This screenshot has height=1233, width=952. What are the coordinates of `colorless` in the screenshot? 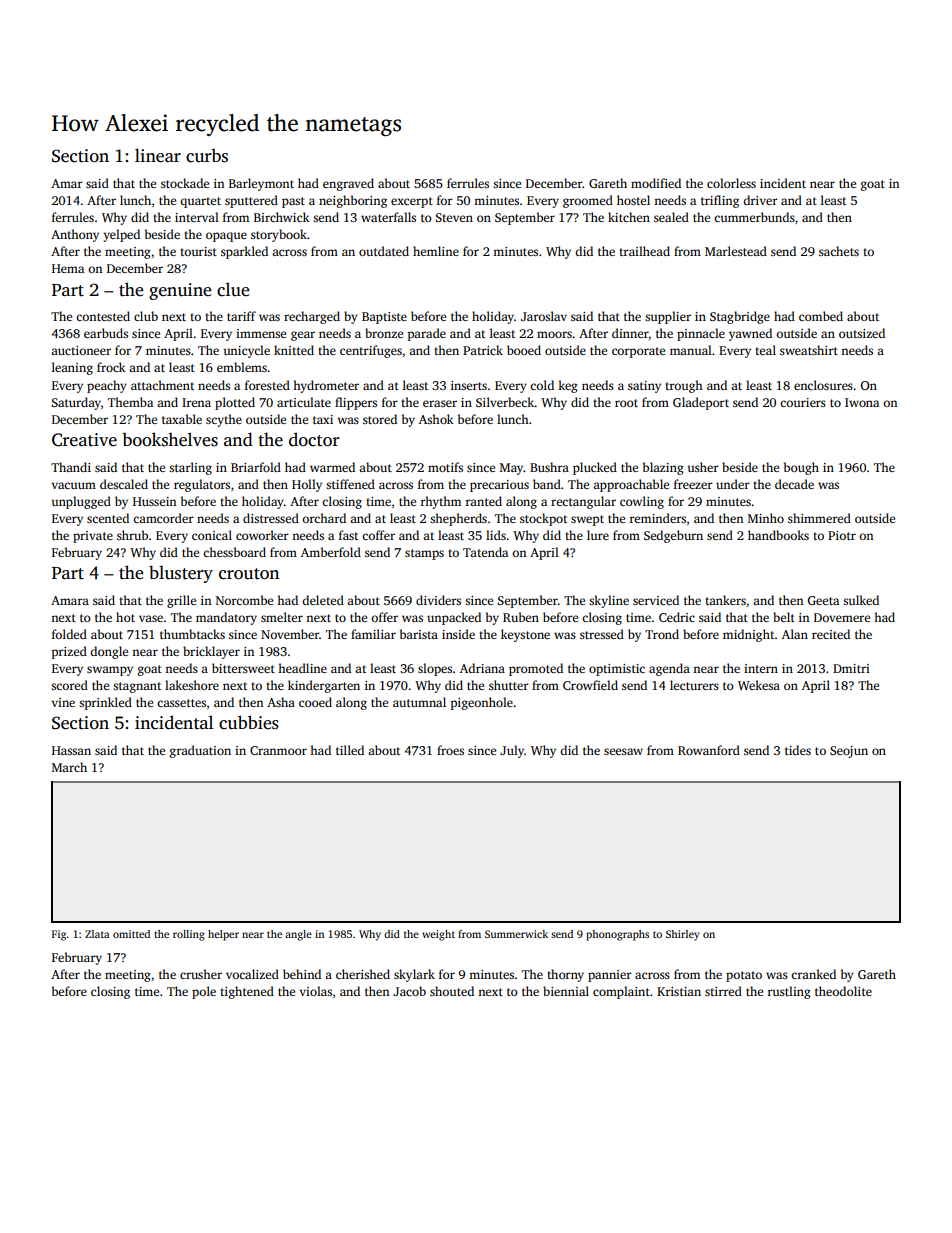 It's located at (731, 183).
